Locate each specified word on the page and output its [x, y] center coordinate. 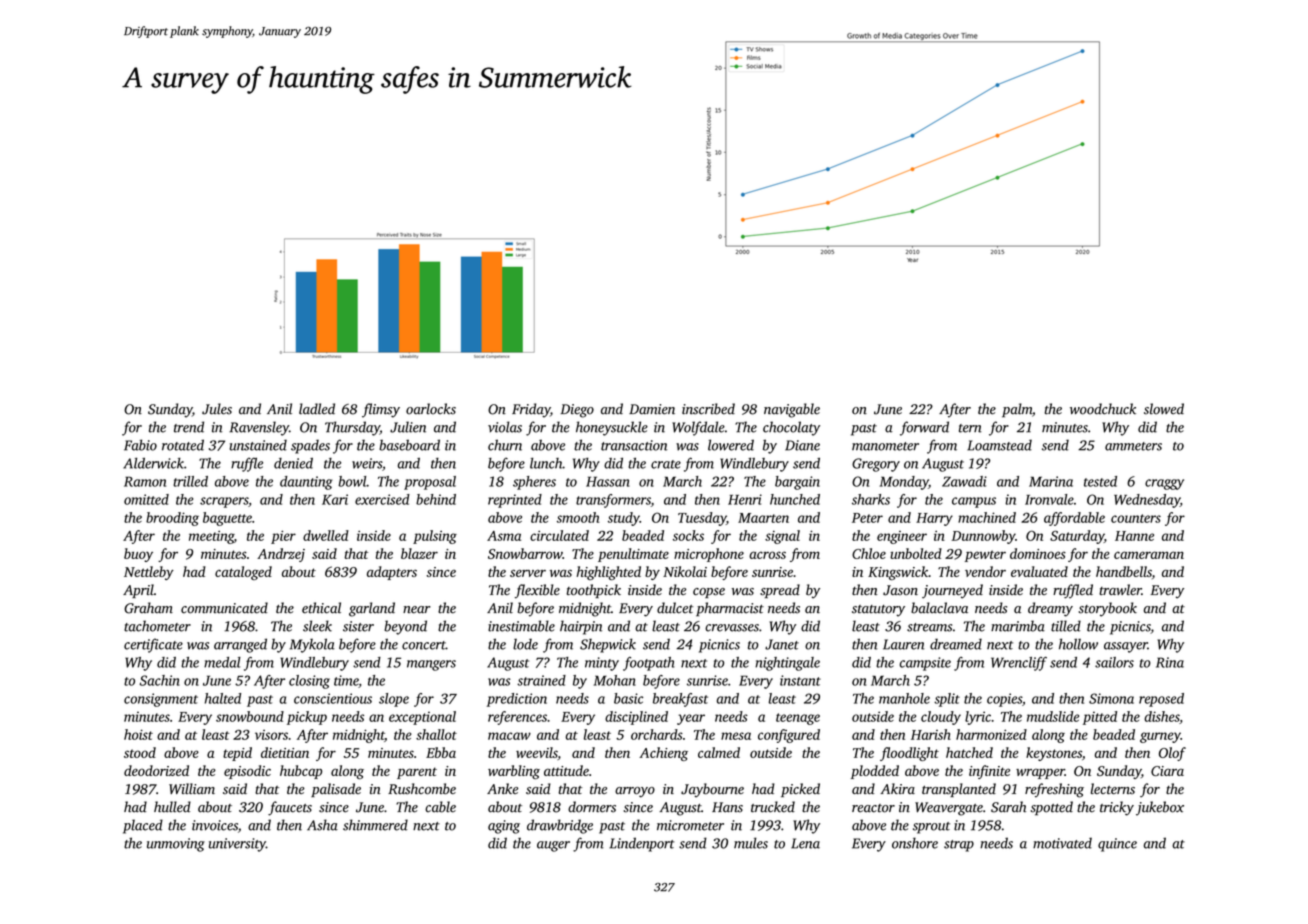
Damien [652, 409]
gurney [1160, 737]
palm [1017, 410]
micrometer [690, 825]
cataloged [243, 573]
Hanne [1134, 536]
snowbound [250, 716]
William [192, 788]
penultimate [633, 555]
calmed [719, 752]
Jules [217, 409]
